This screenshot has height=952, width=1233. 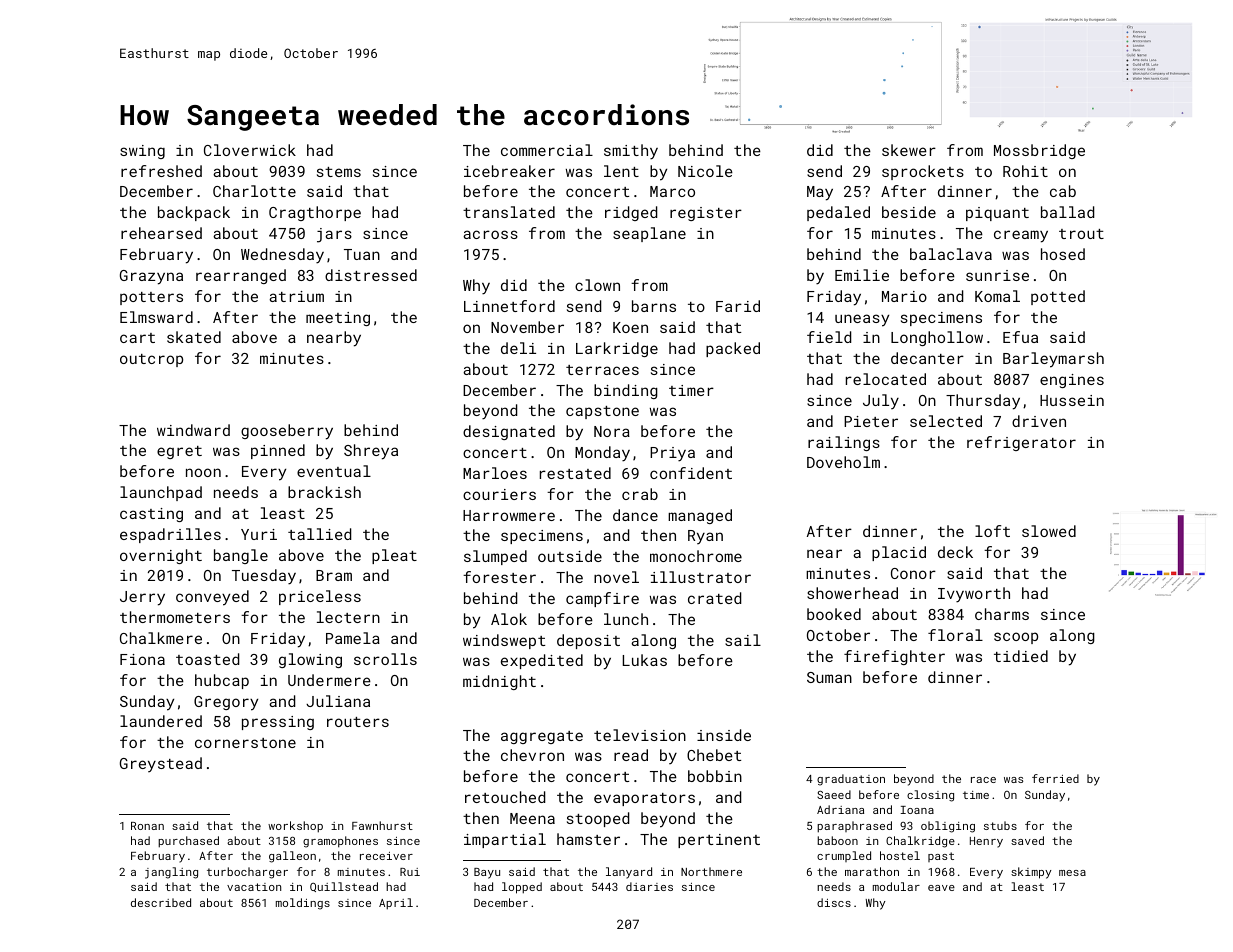 I want to click on Charlotte, so click(x=254, y=191).
